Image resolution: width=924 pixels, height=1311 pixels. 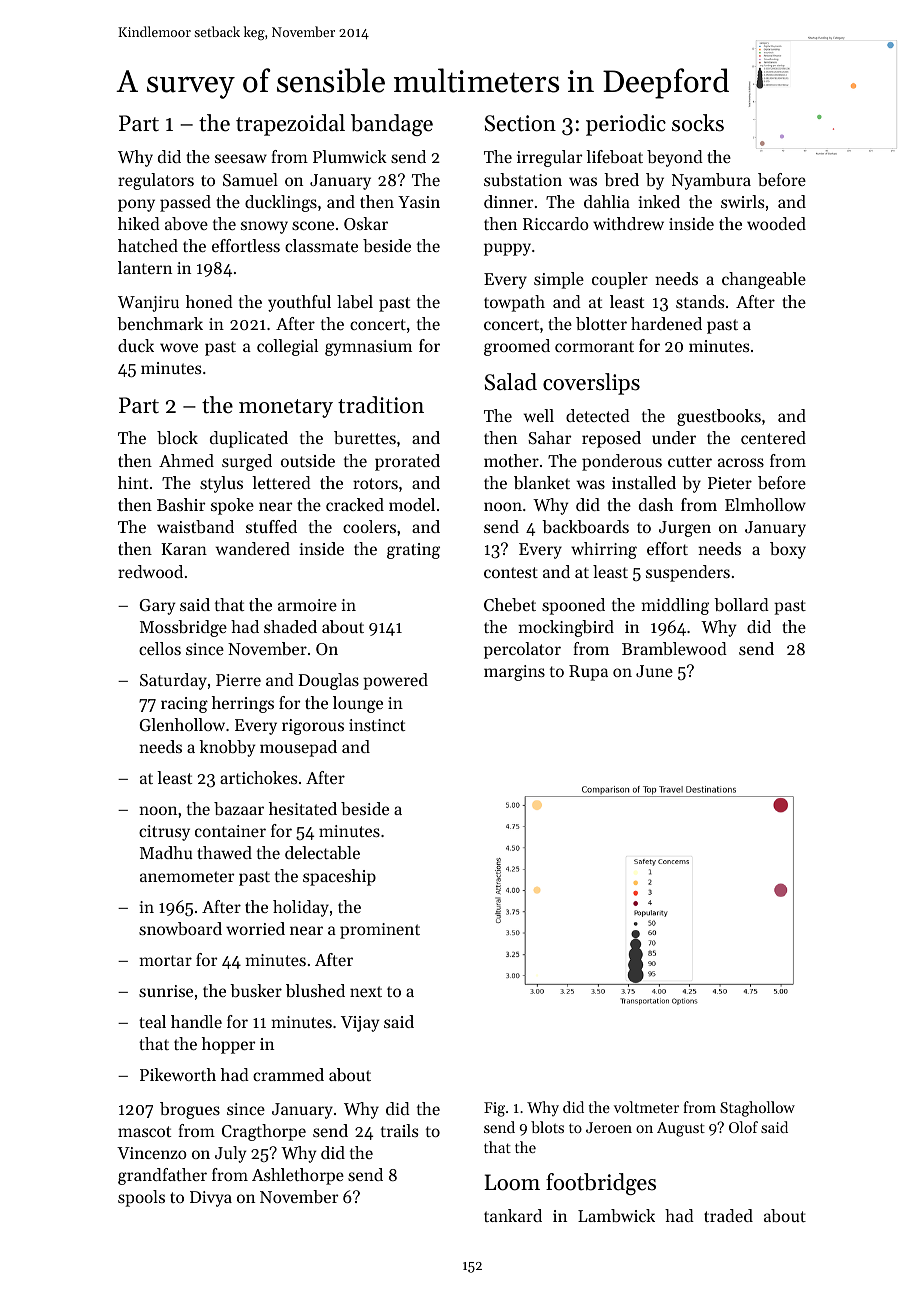 I want to click on trapezoidal, so click(x=290, y=125).
